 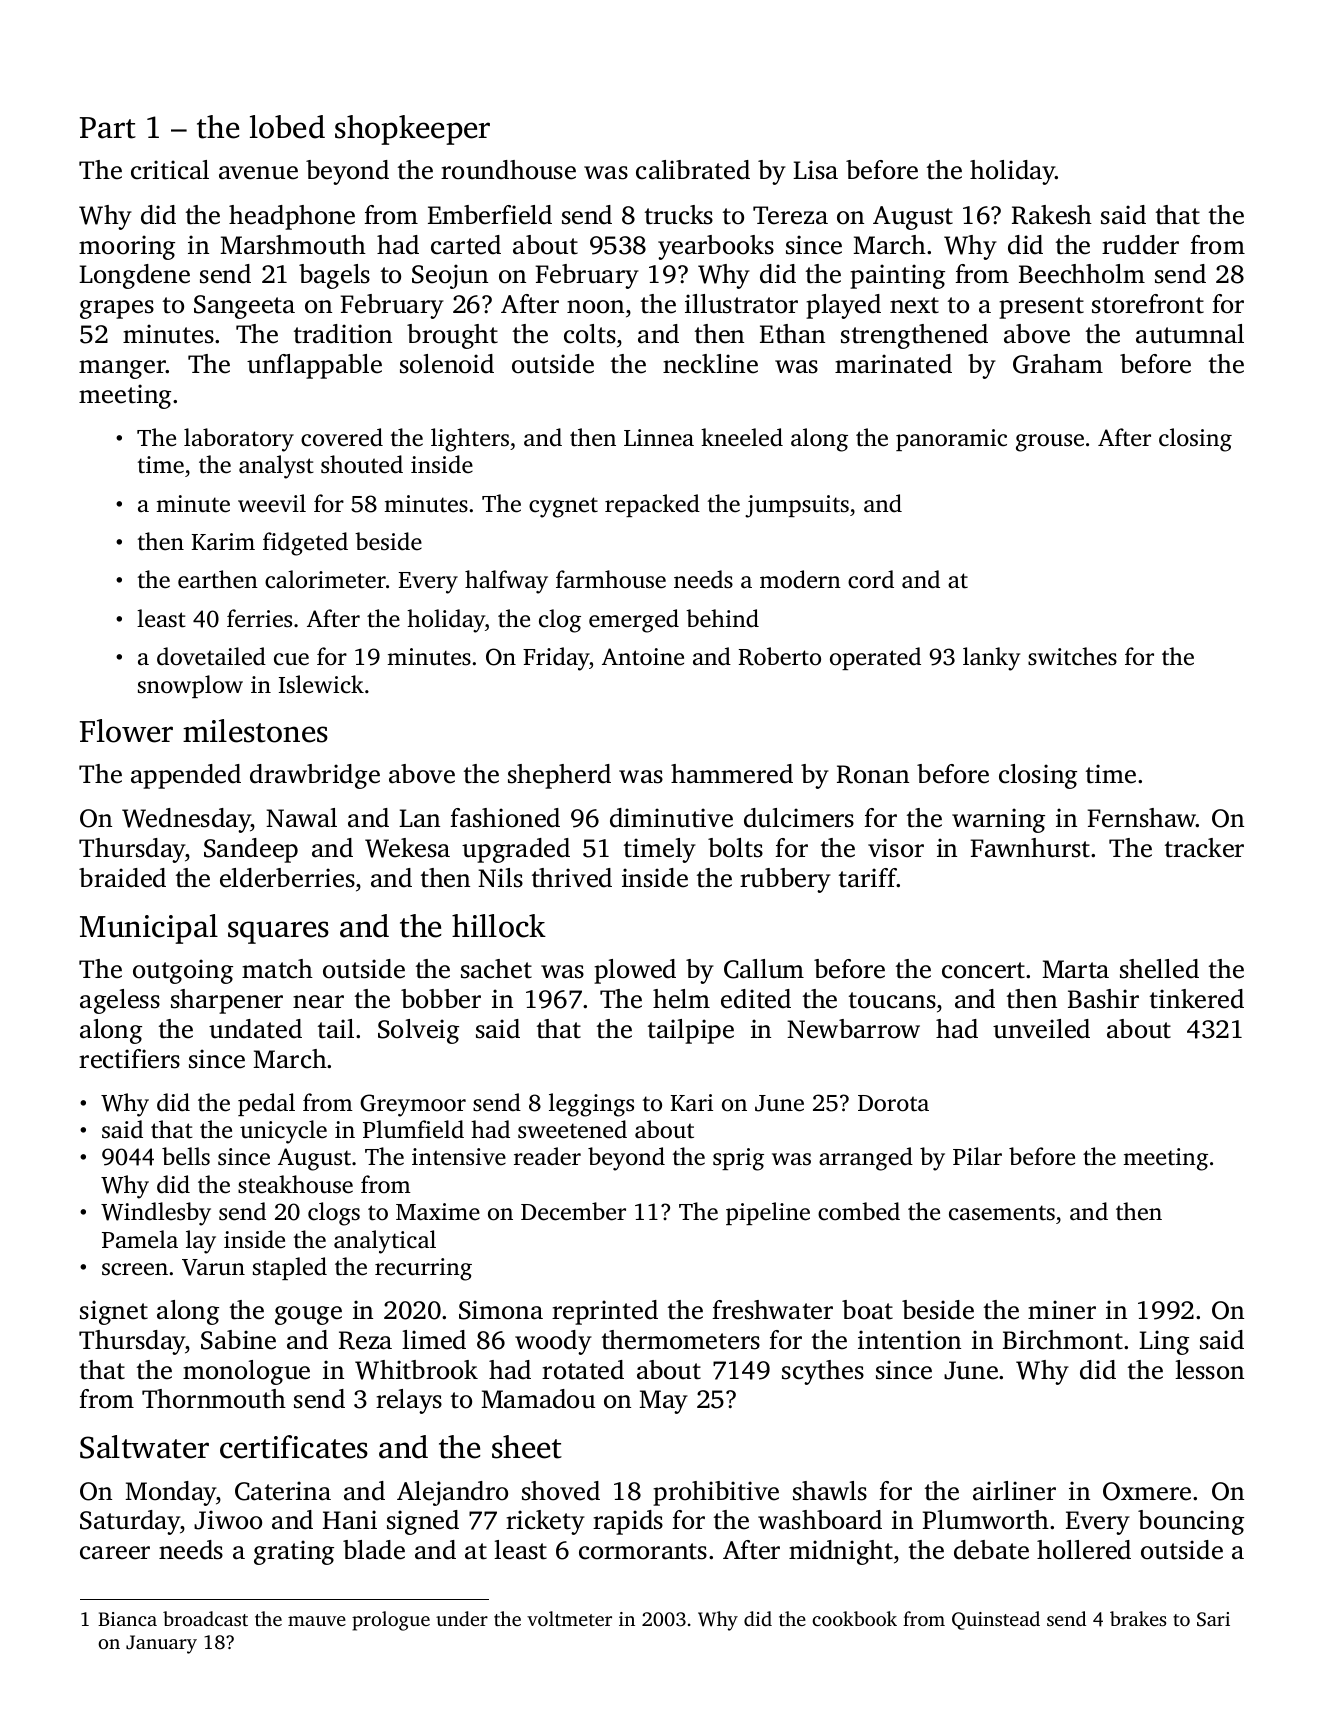 What do you see at coordinates (171, 1493) in the screenshot?
I see `Monday` at bounding box center [171, 1493].
